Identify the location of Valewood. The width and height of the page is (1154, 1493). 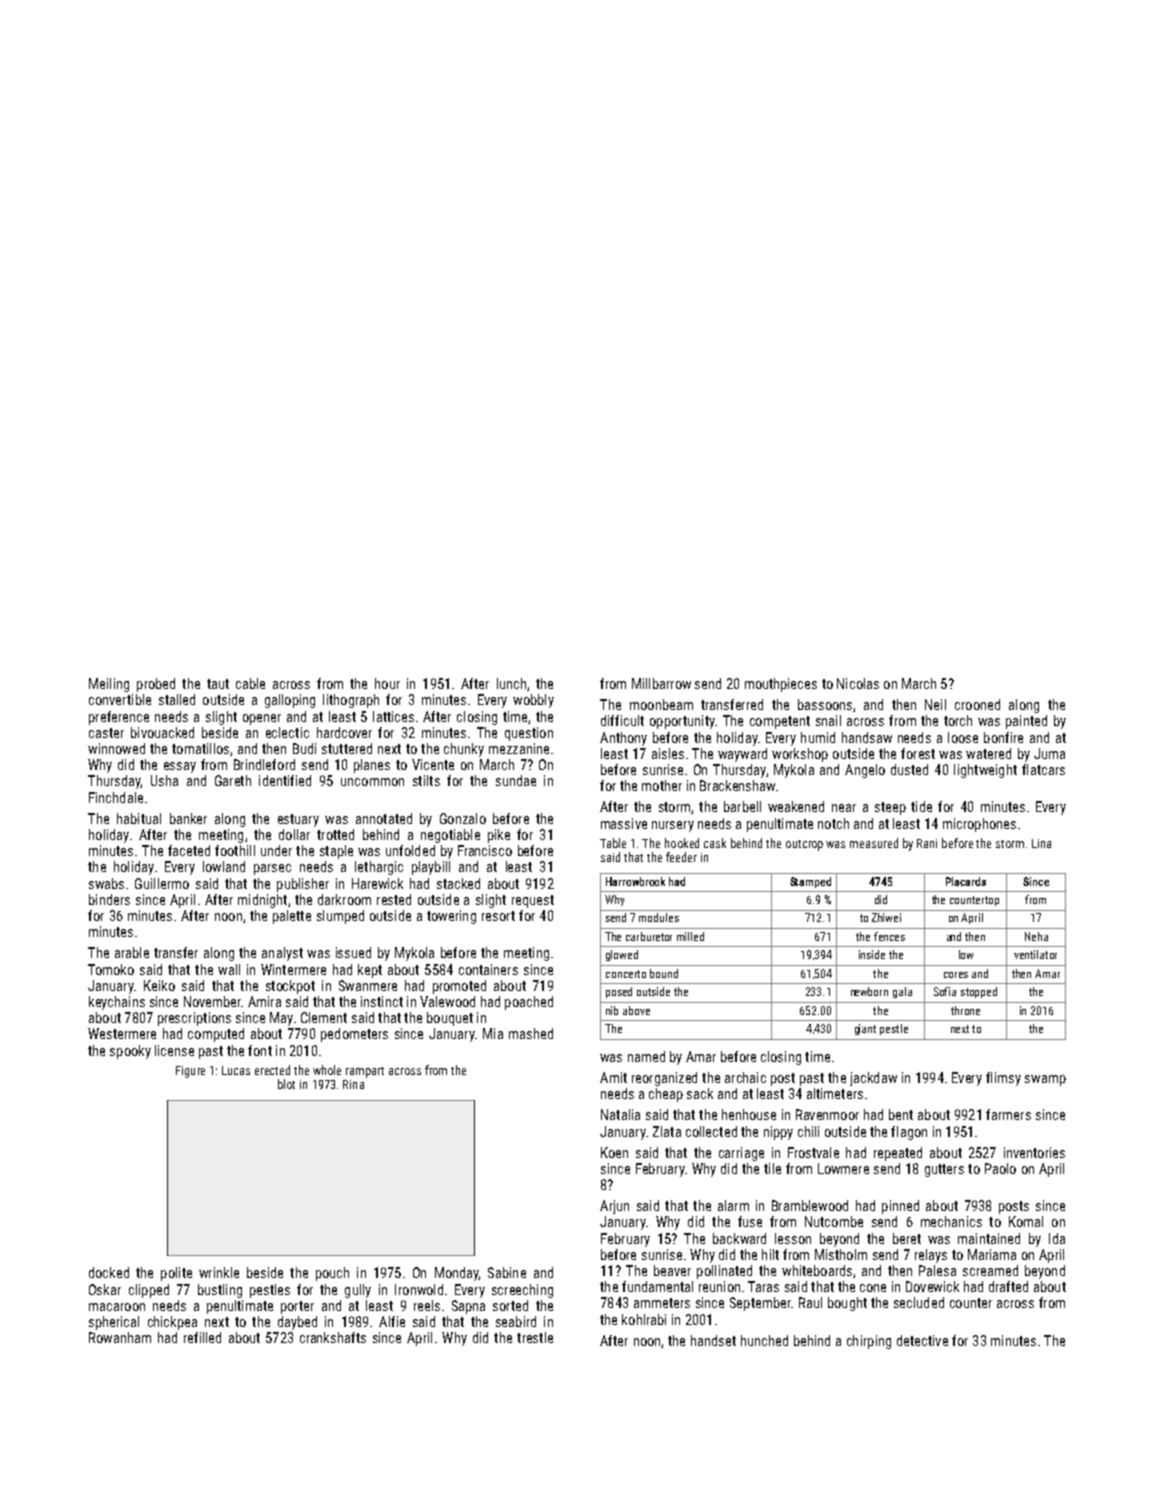
(447, 1001).
